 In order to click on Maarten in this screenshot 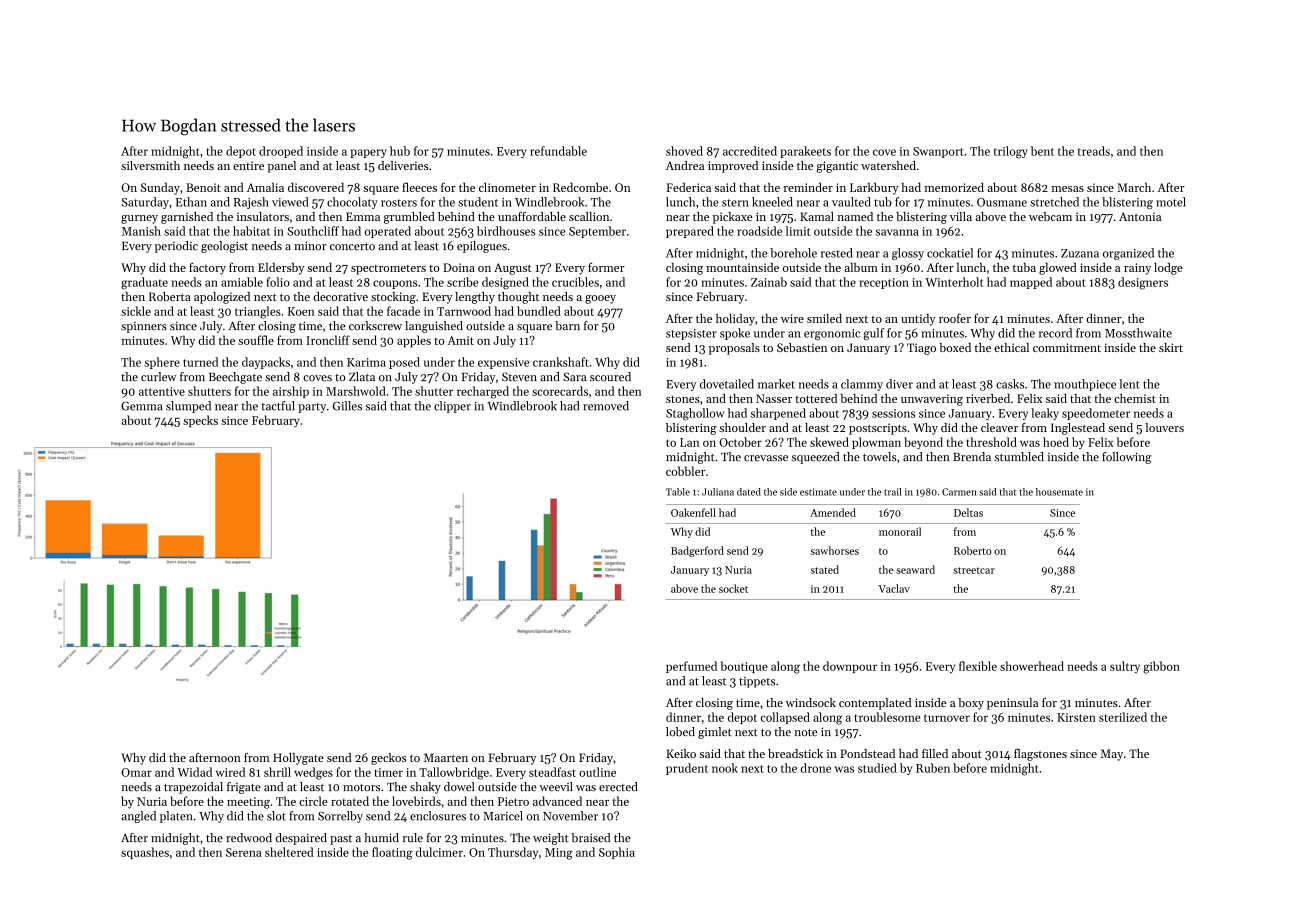, I will do `click(446, 757)`.
